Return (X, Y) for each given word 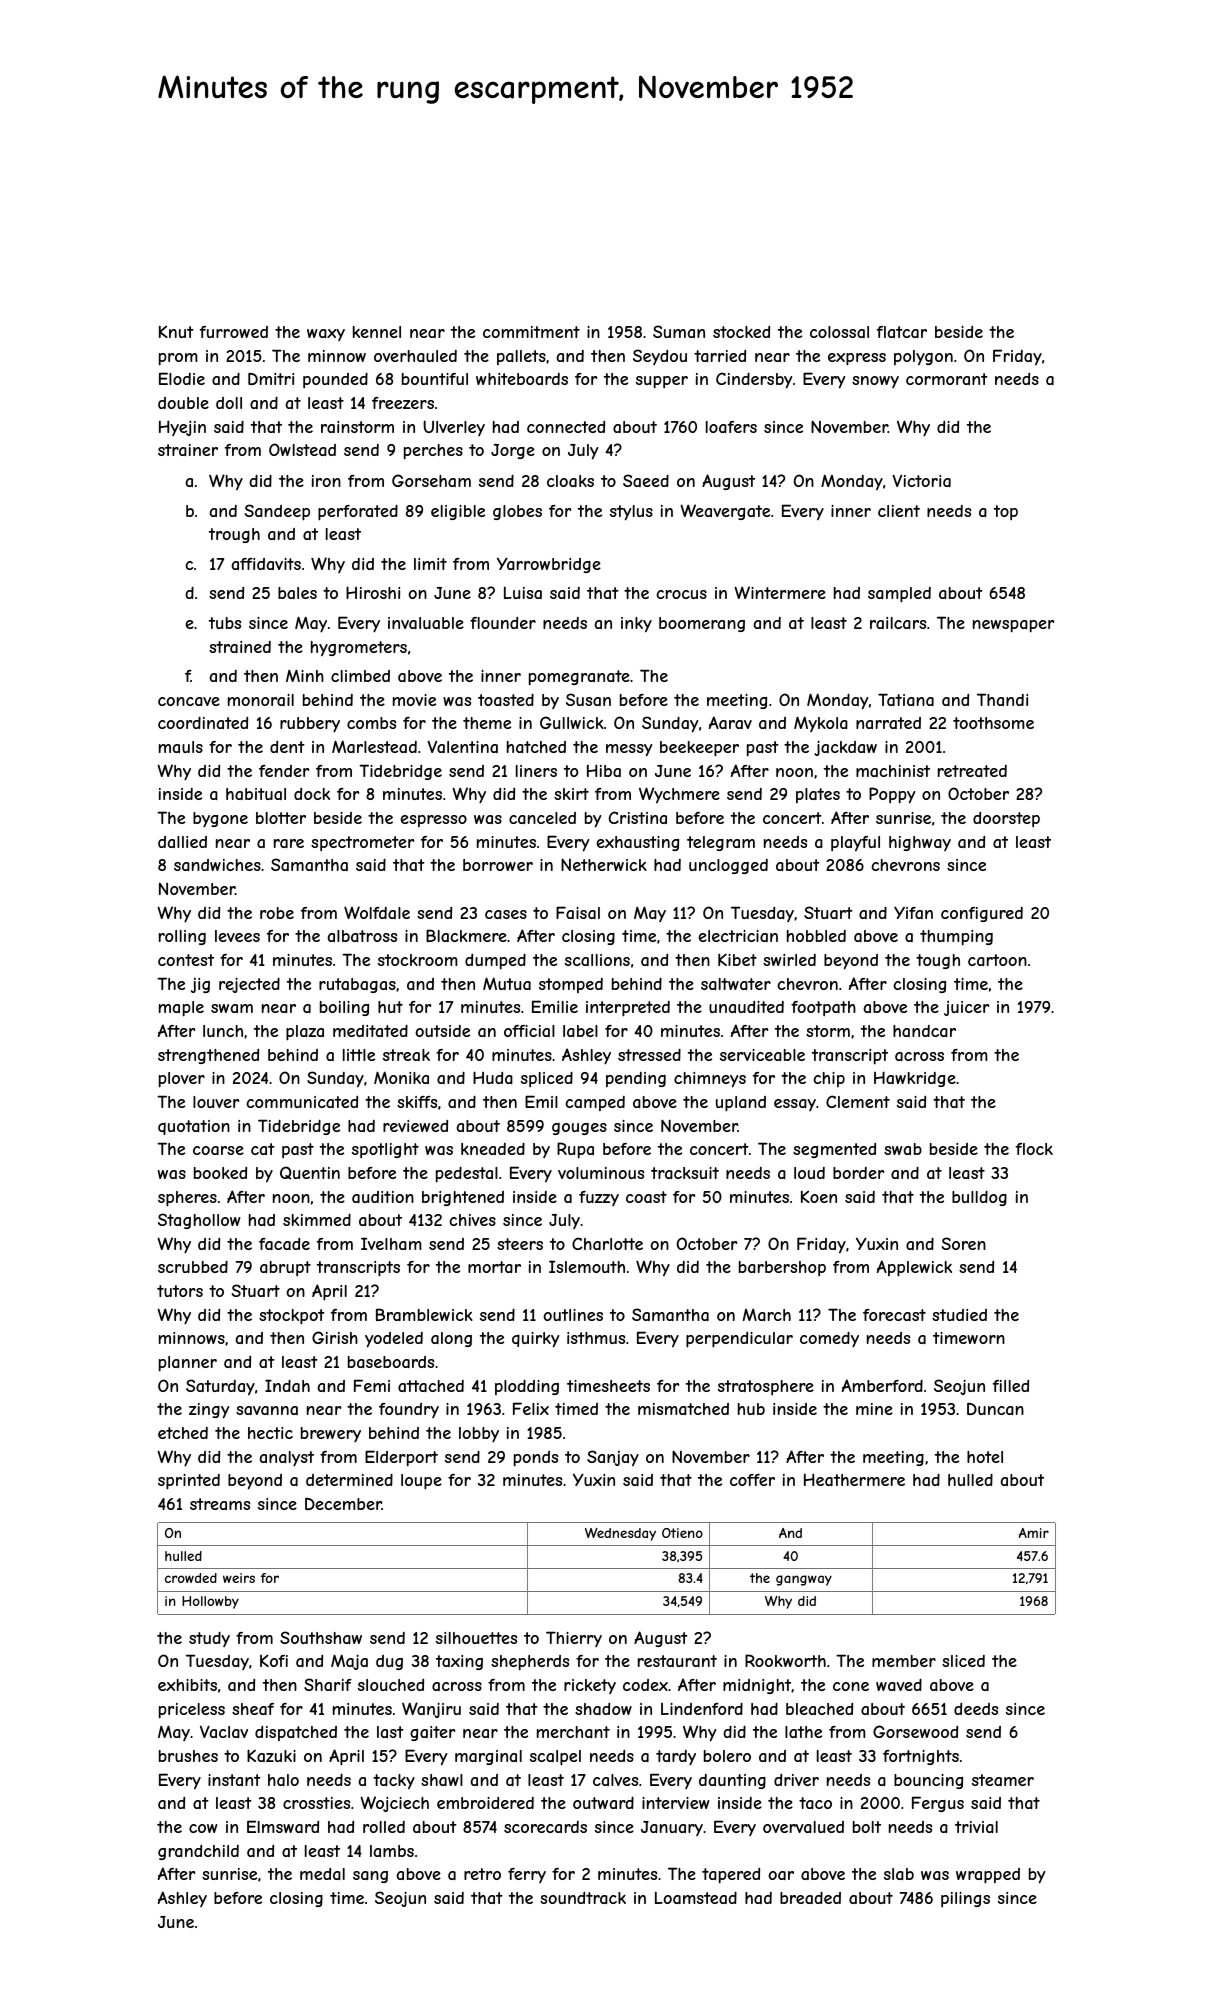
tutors (180, 1291)
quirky (535, 1340)
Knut (176, 331)
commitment (531, 332)
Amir (1034, 1533)
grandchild (198, 1852)
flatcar (902, 332)
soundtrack (583, 1898)
